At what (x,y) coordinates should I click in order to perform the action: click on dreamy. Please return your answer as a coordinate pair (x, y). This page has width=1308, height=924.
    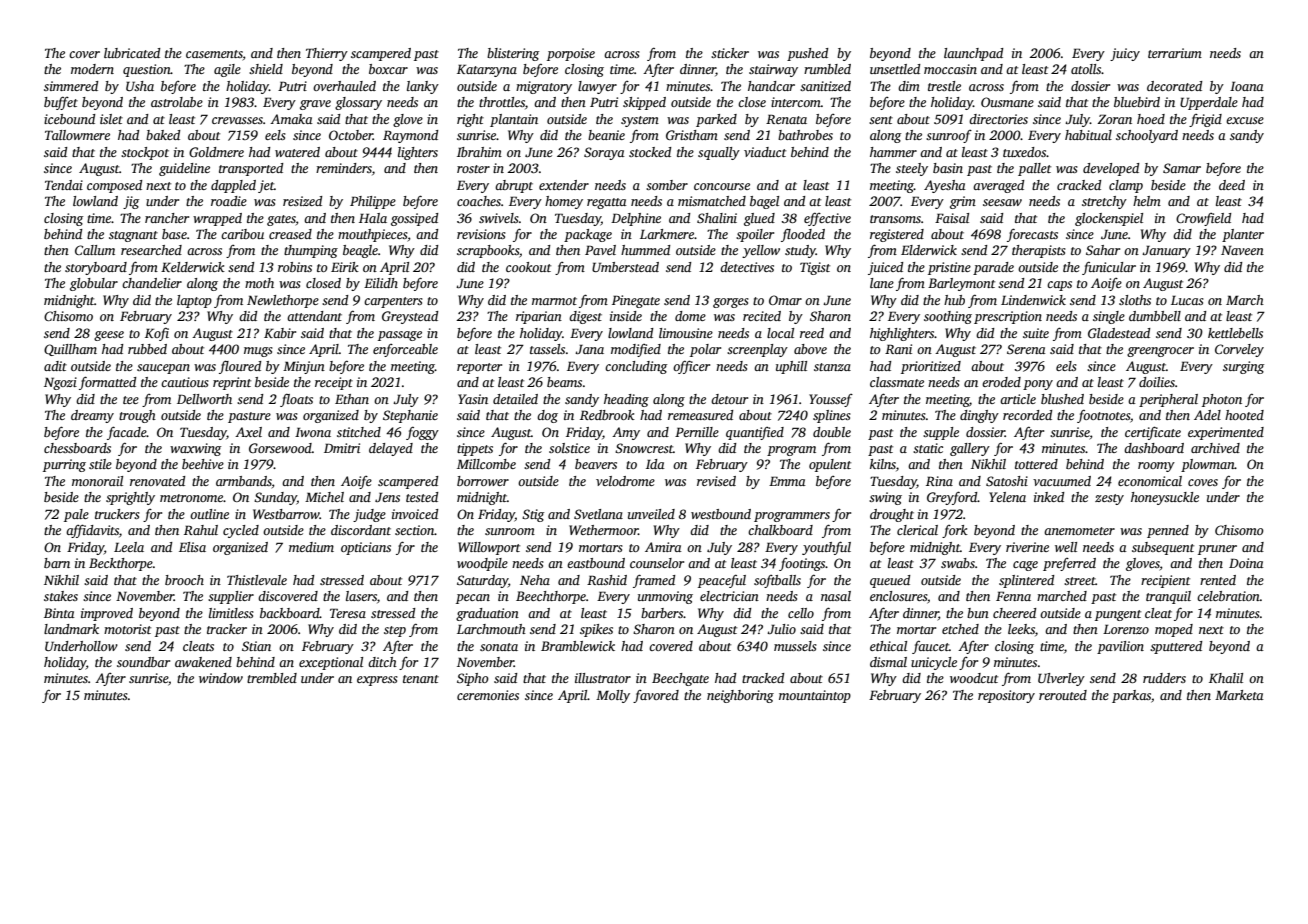
    Looking at the image, I should click on (92, 416).
